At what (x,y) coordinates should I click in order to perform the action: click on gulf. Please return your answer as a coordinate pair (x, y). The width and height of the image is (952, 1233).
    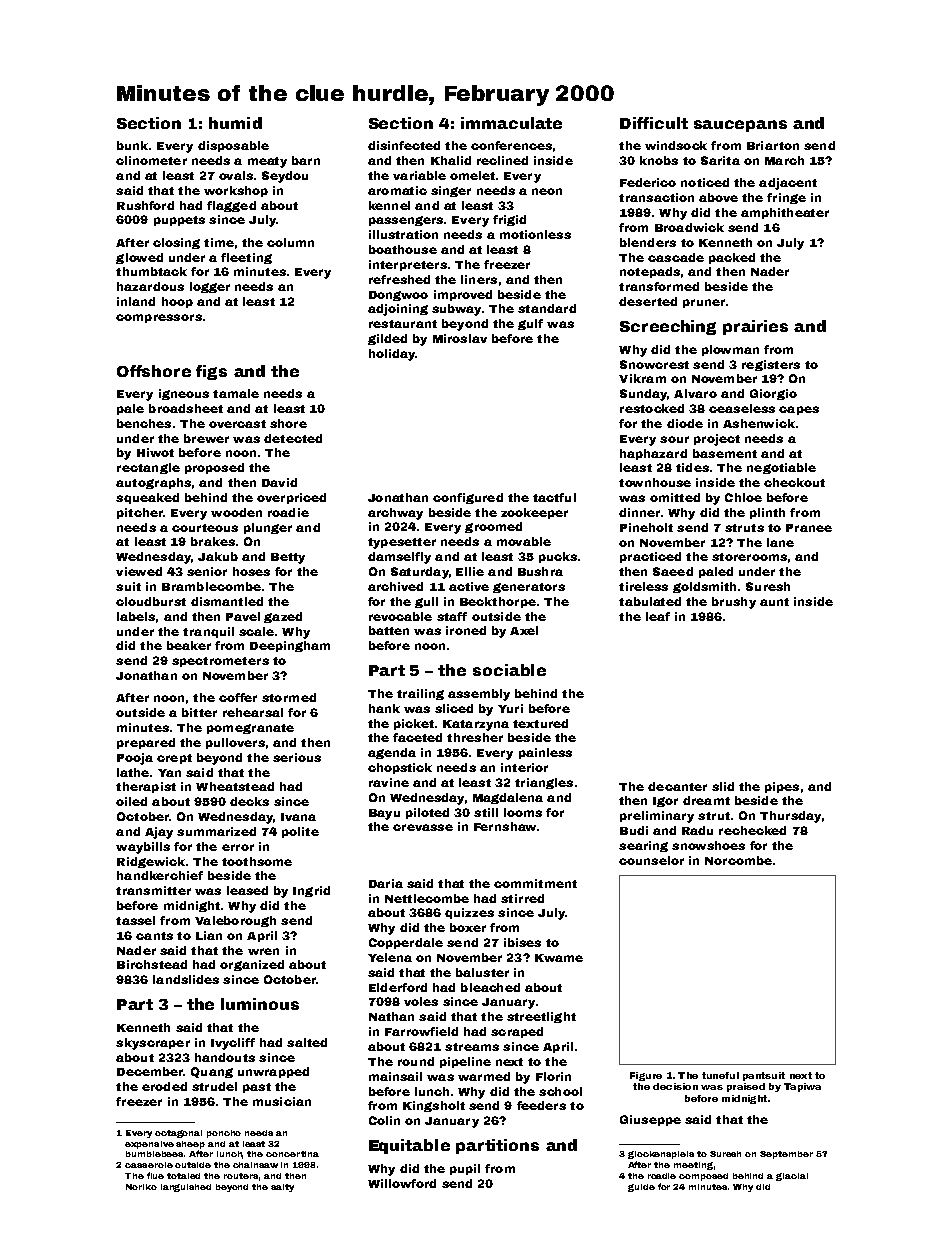
    Looking at the image, I should click on (530, 324).
